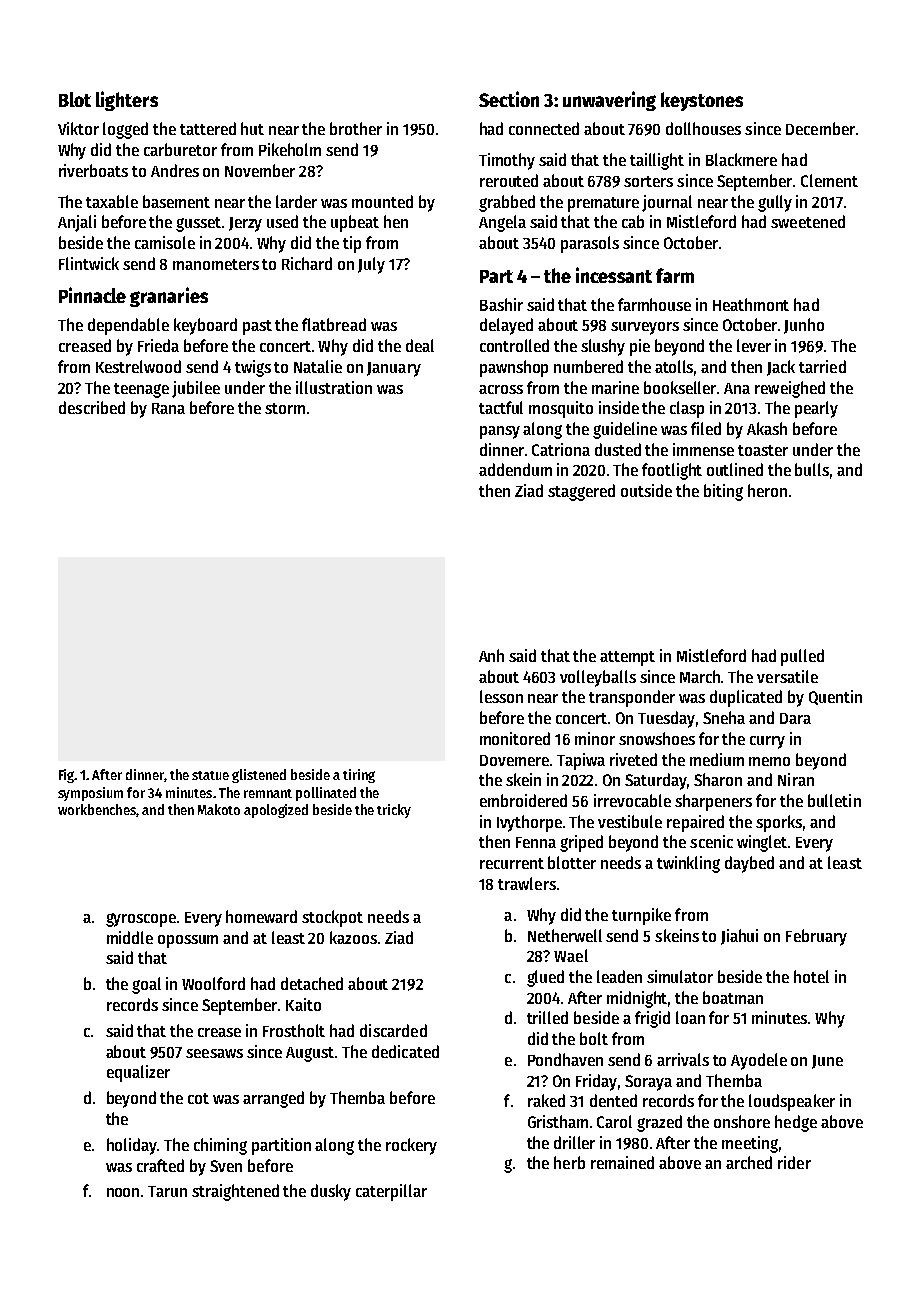 The width and height of the screenshot is (924, 1308). I want to click on Tapiwa, so click(581, 761).
